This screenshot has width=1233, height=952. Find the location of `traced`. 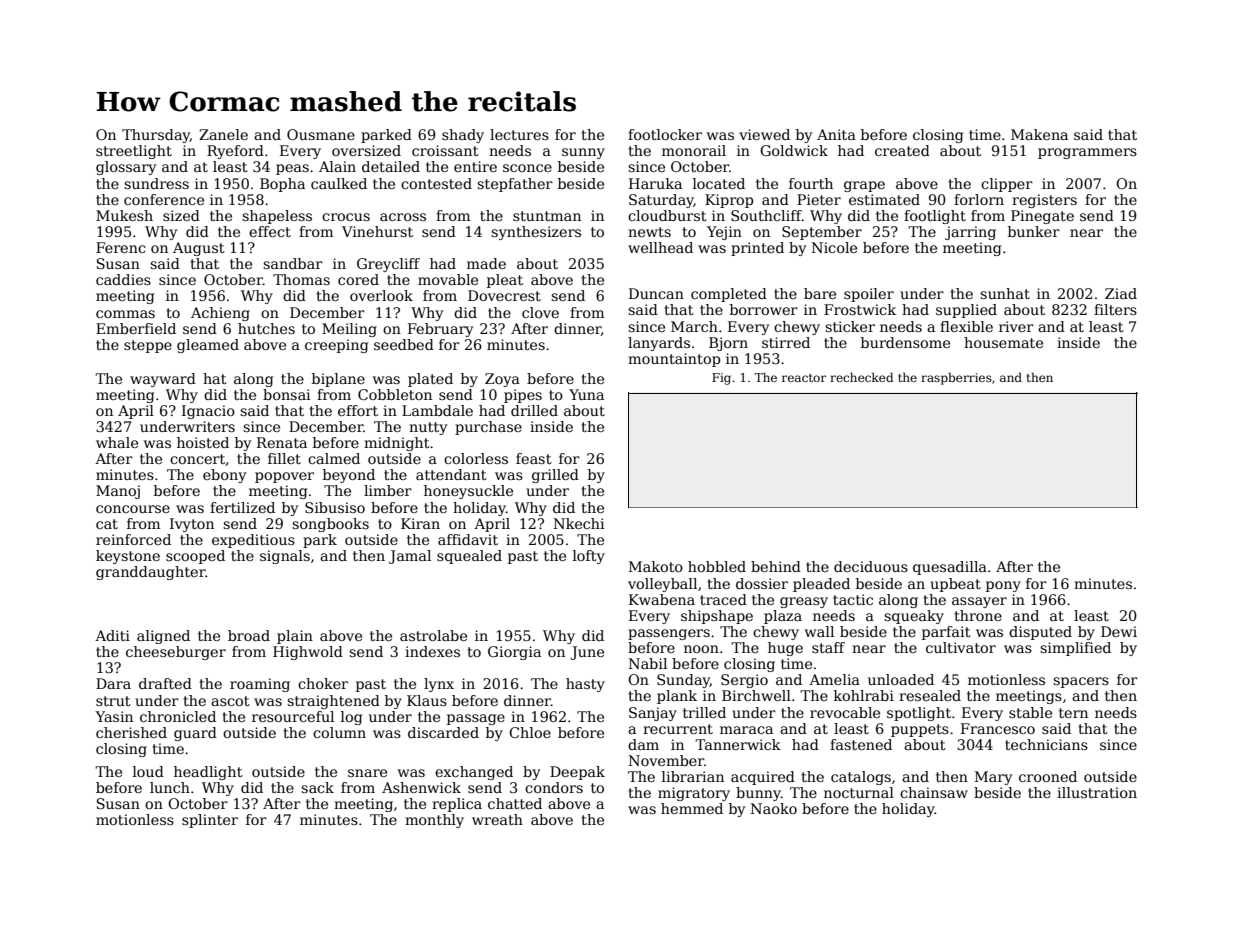

traced is located at coordinates (723, 599).
